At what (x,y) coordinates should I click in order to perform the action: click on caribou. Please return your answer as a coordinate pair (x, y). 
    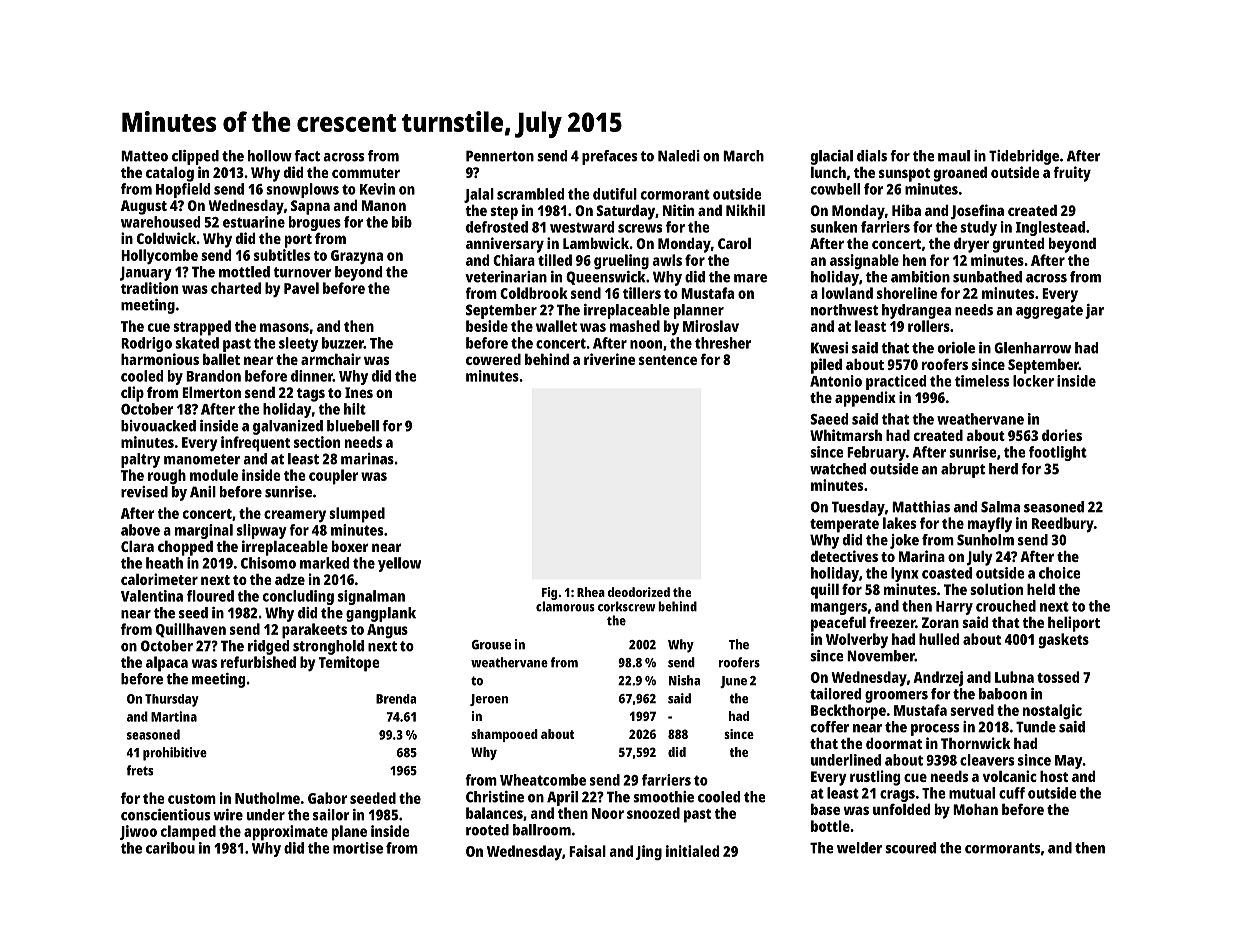
    Looking at the image, I should click on (170, 848).
